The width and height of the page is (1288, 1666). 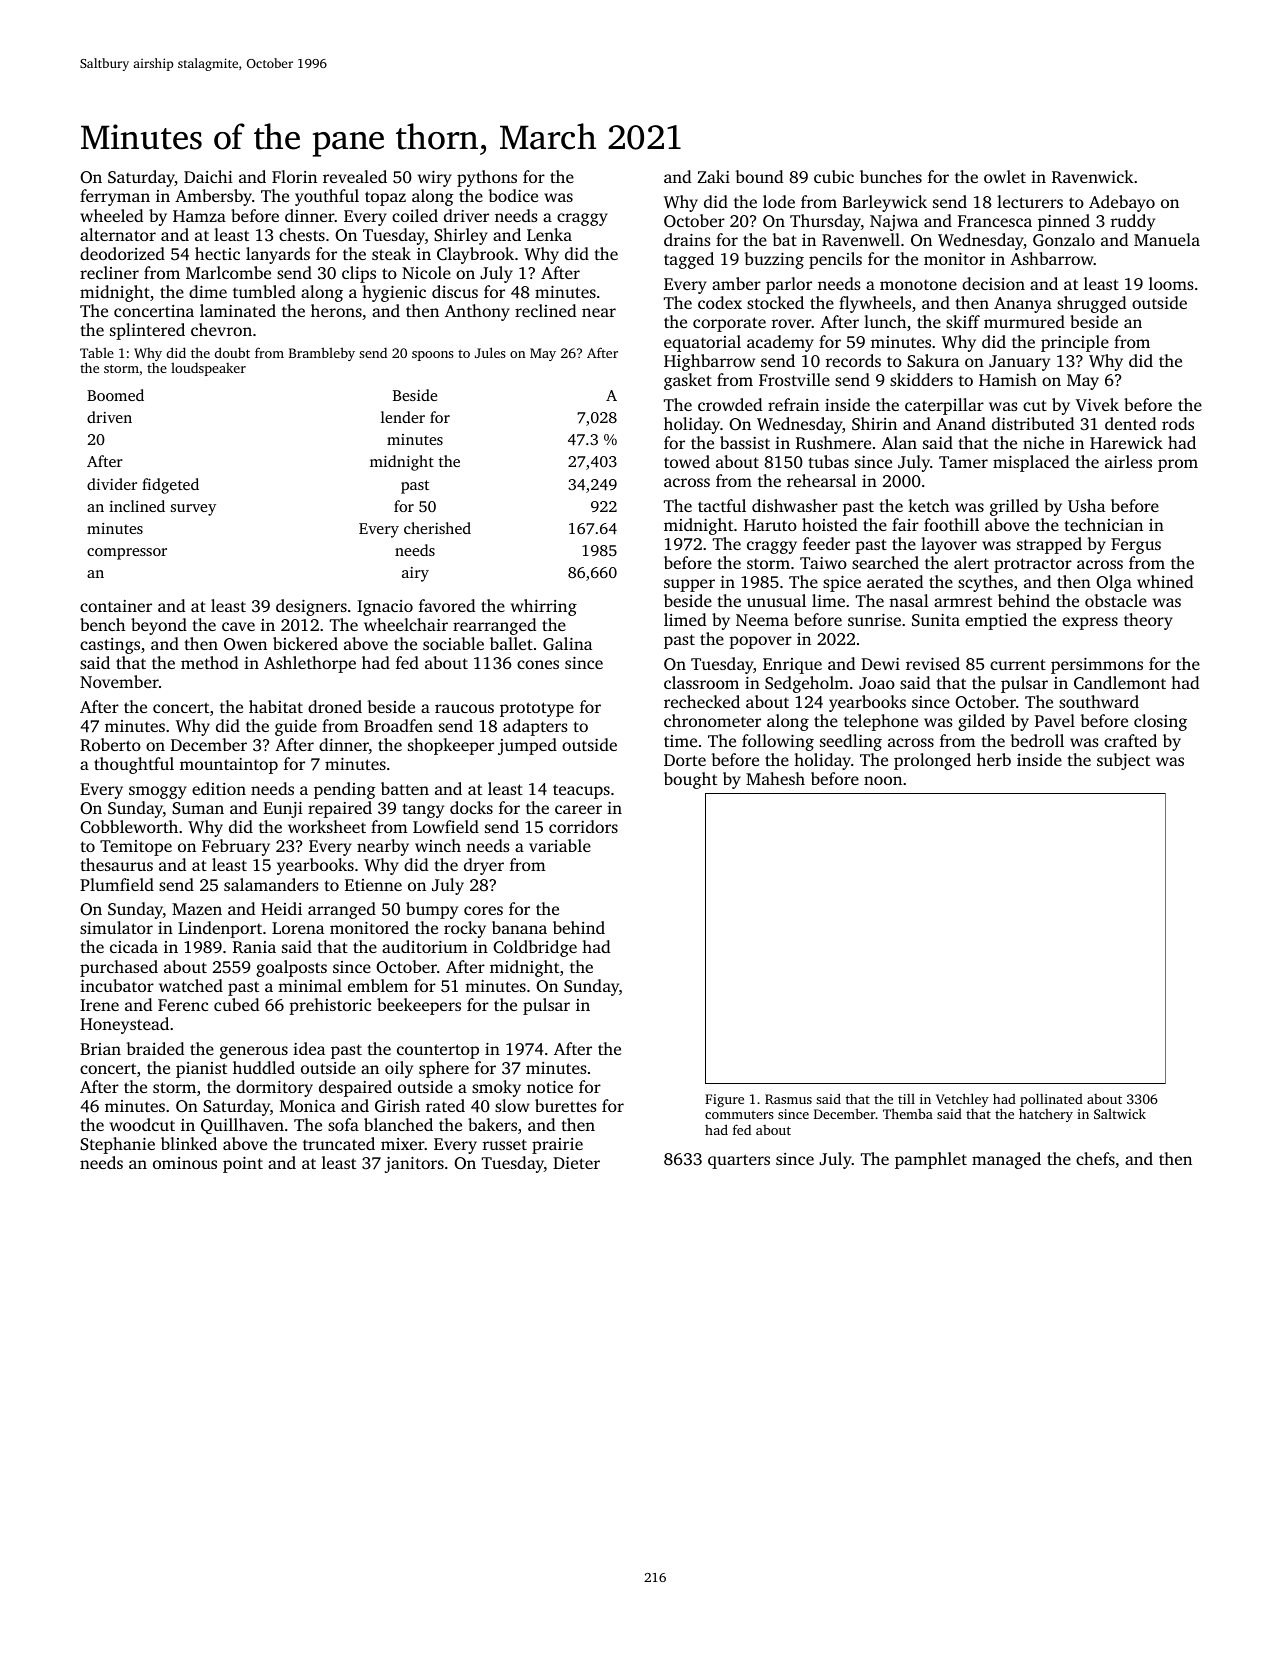 I want to click on revealed, so click(x=355, y=176).
